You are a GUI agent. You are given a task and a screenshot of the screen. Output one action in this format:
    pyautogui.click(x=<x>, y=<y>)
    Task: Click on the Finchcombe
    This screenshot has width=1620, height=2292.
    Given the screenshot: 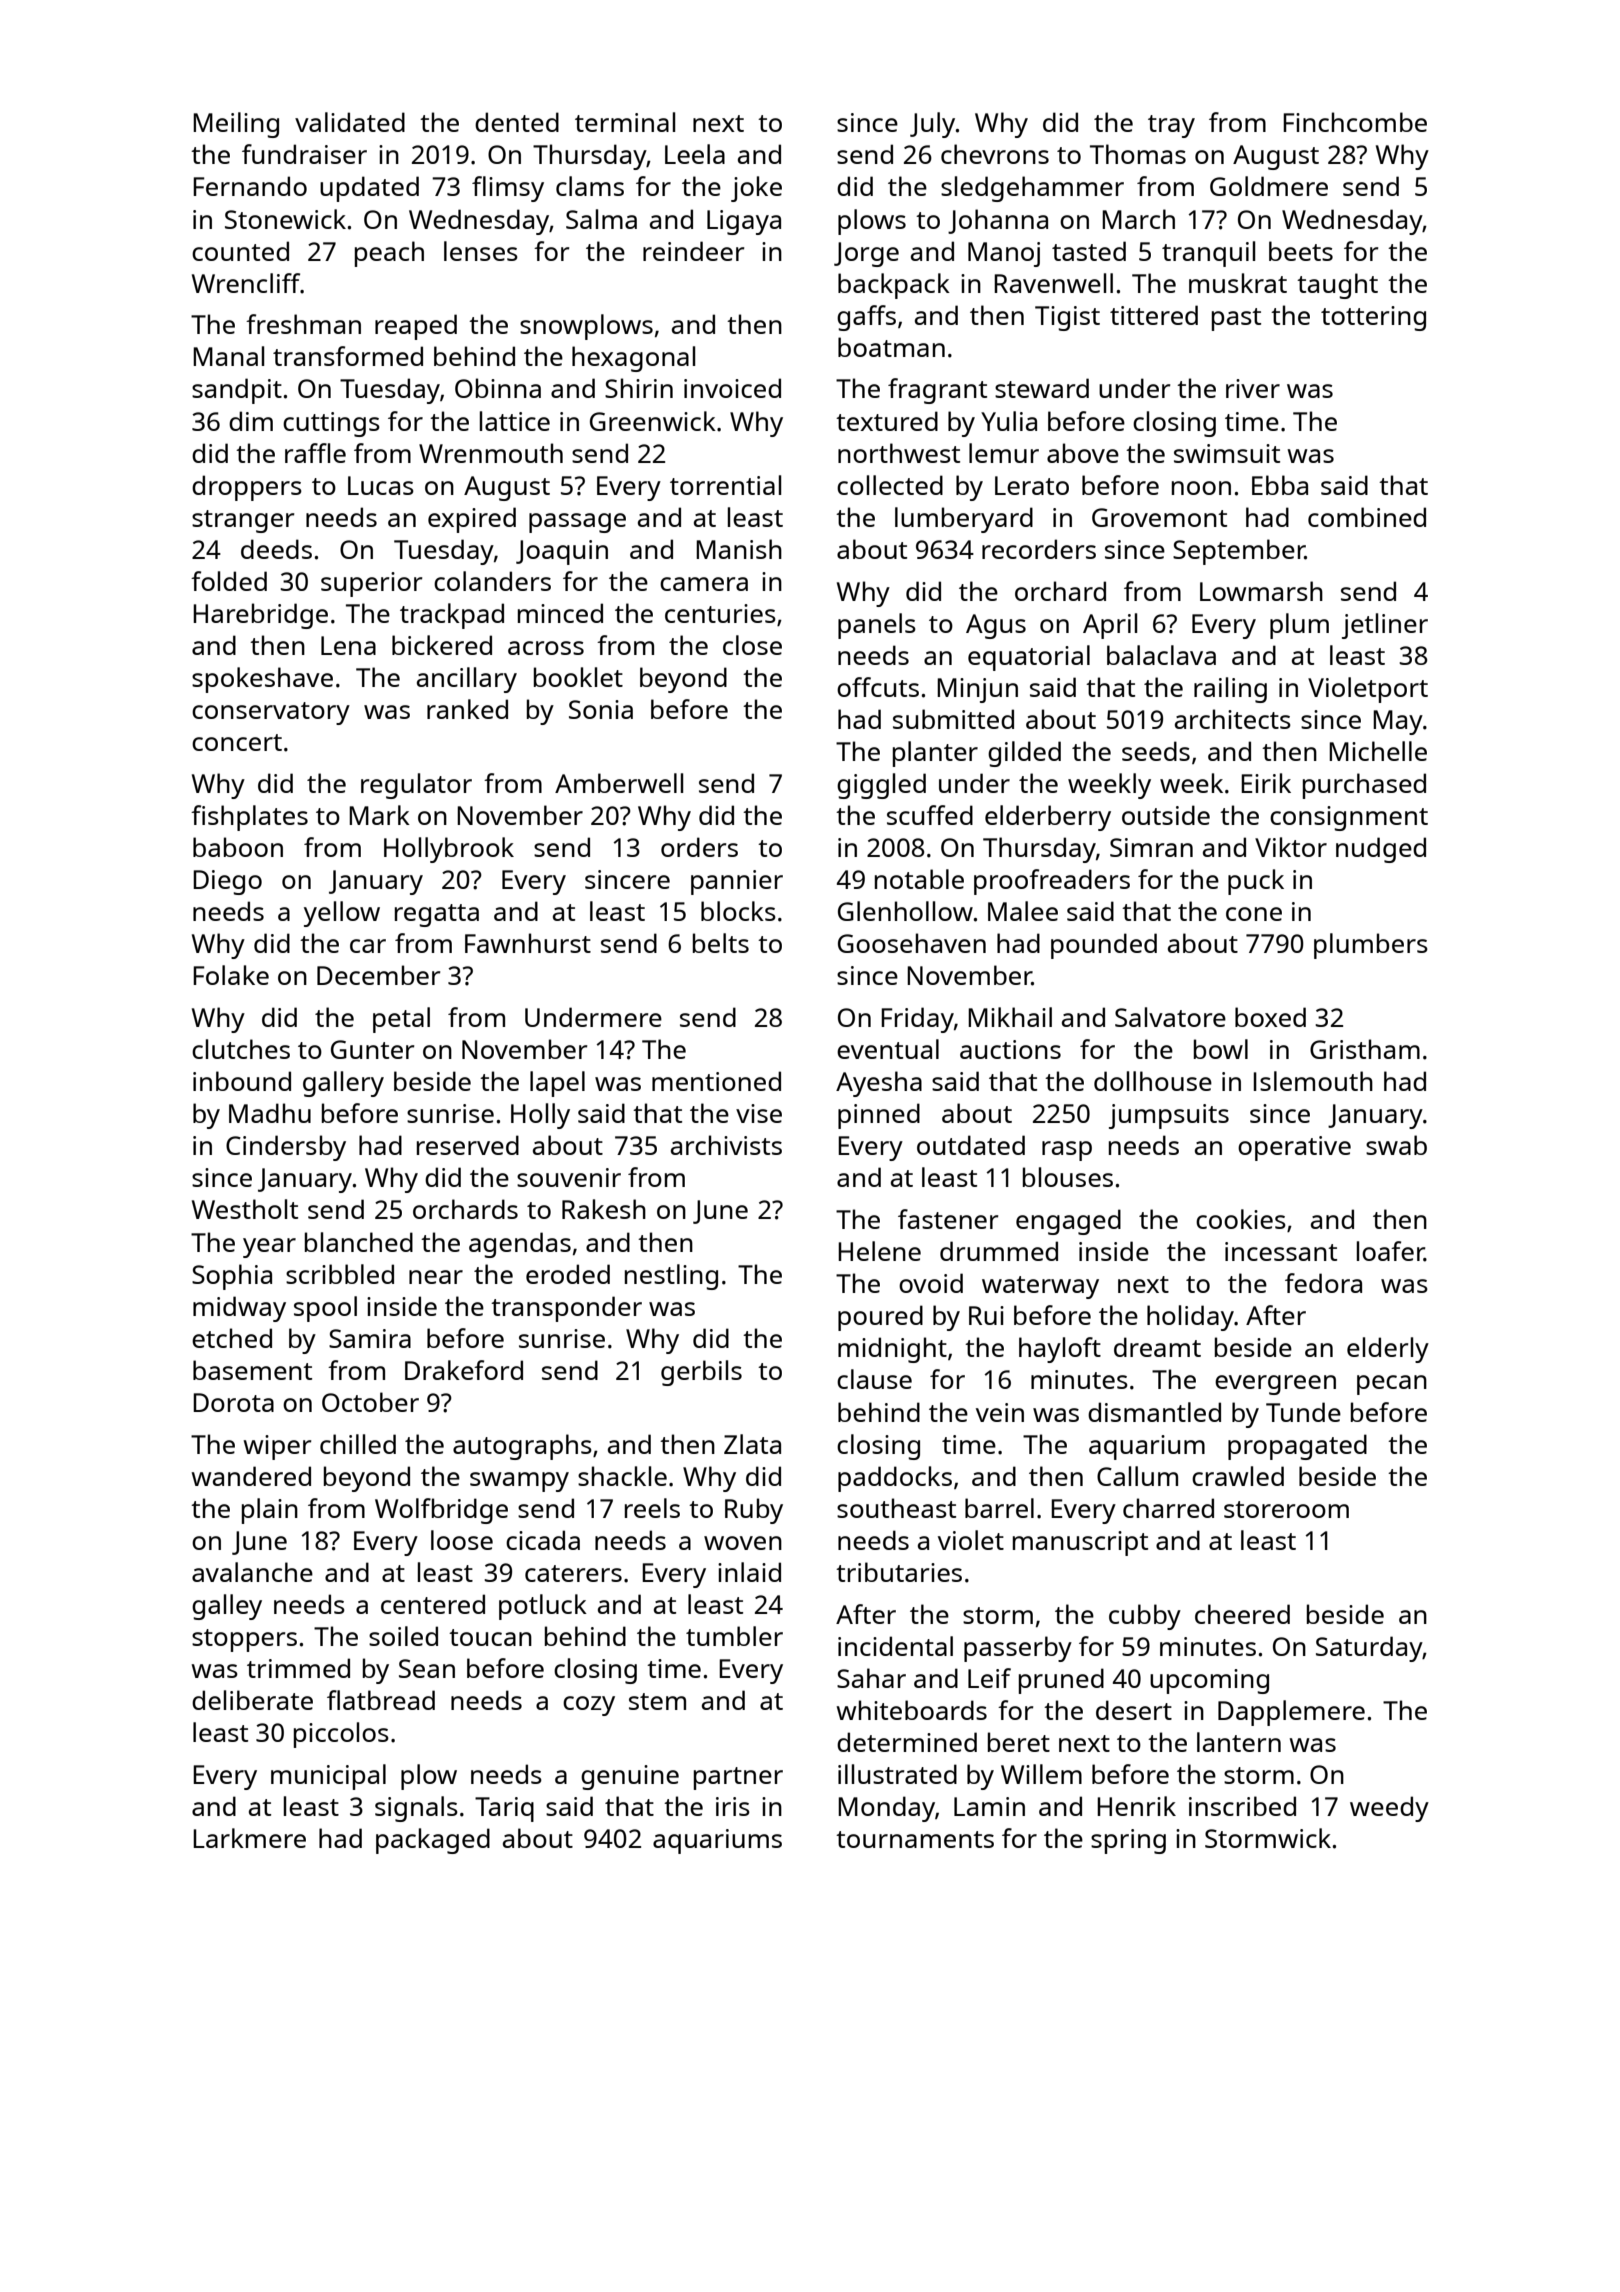 What is the action you would take?
    pyautogui.click(x=1355, y=122)
